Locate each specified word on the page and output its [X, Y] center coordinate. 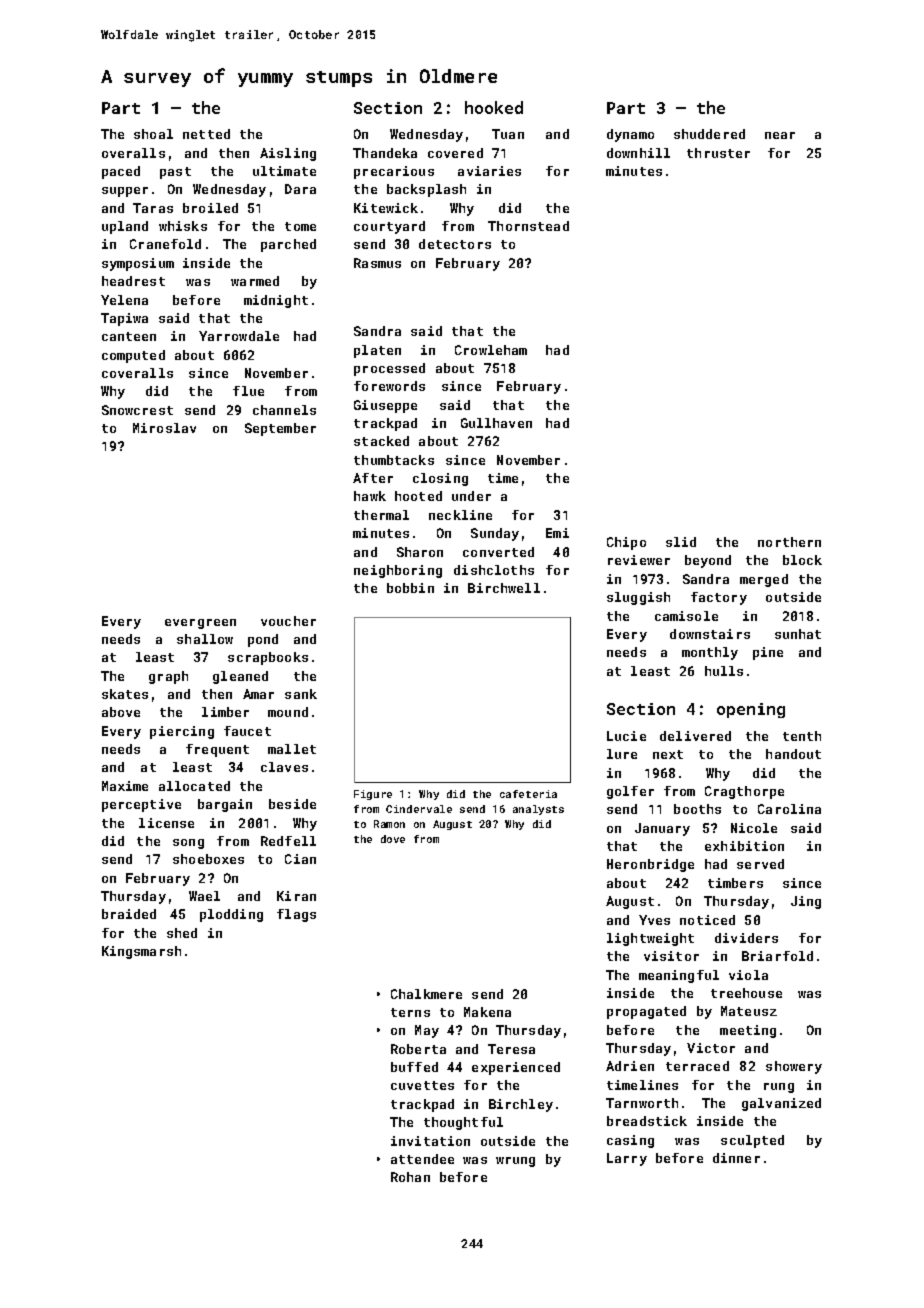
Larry [627, 1159]
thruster [718, 153]
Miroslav [164, 428]
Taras [153, 208]
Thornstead [528, 226]
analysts [538, 810]
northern [789, 542]
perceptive [141, 805]
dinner [736, 1158]
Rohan [410, 1177]
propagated [646, 1012]
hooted [418, 496]
